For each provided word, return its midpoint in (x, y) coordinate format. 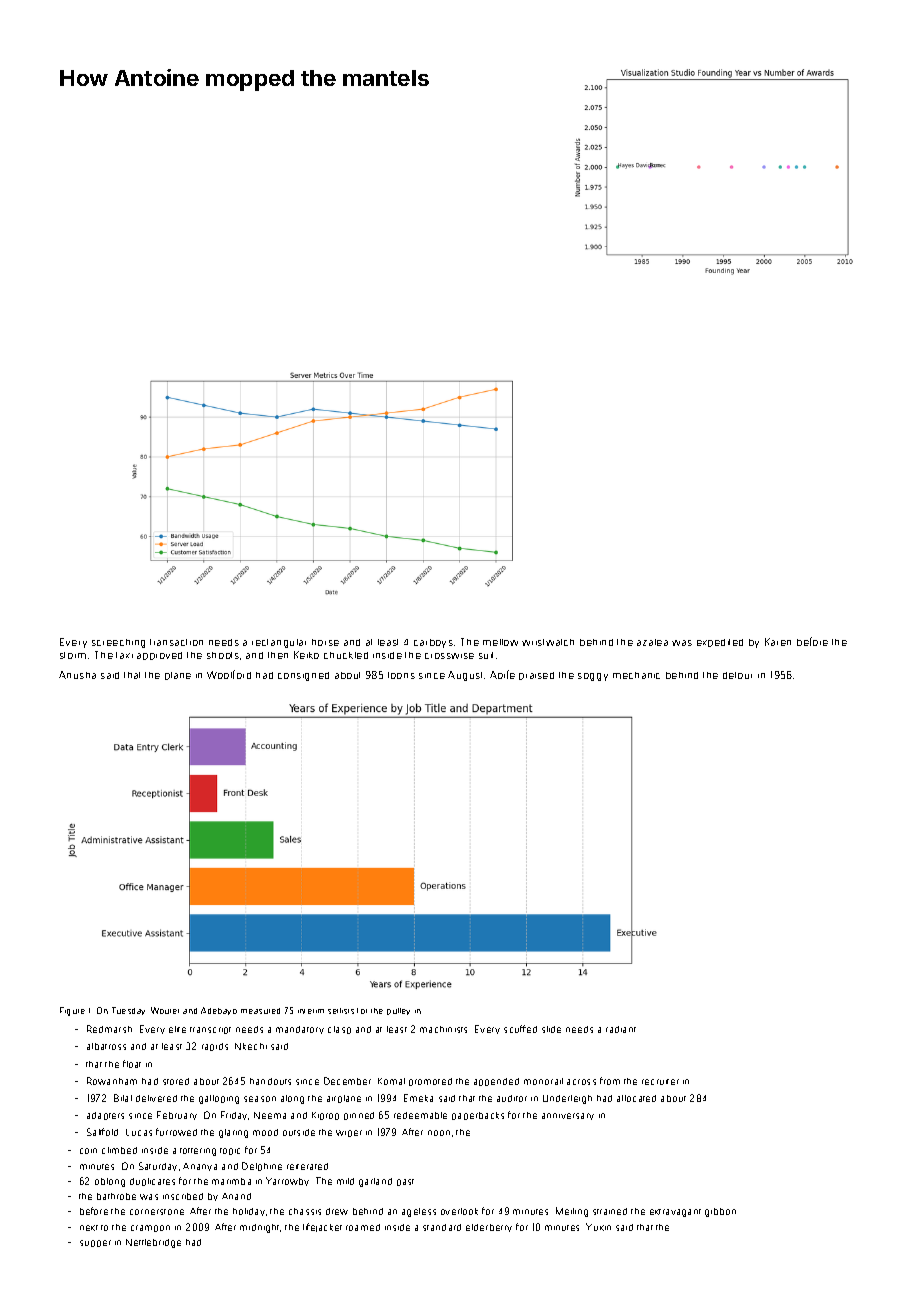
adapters (105, 1116)
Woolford (229, 674)
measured (260, 1011)
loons (401, 675)
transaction (176, 642)
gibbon (720, 1212)
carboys (433, 643)
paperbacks (478, 1116)
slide (551, 1029)
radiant (621, 1029)
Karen (778, 642)
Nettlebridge (153, 1243)
